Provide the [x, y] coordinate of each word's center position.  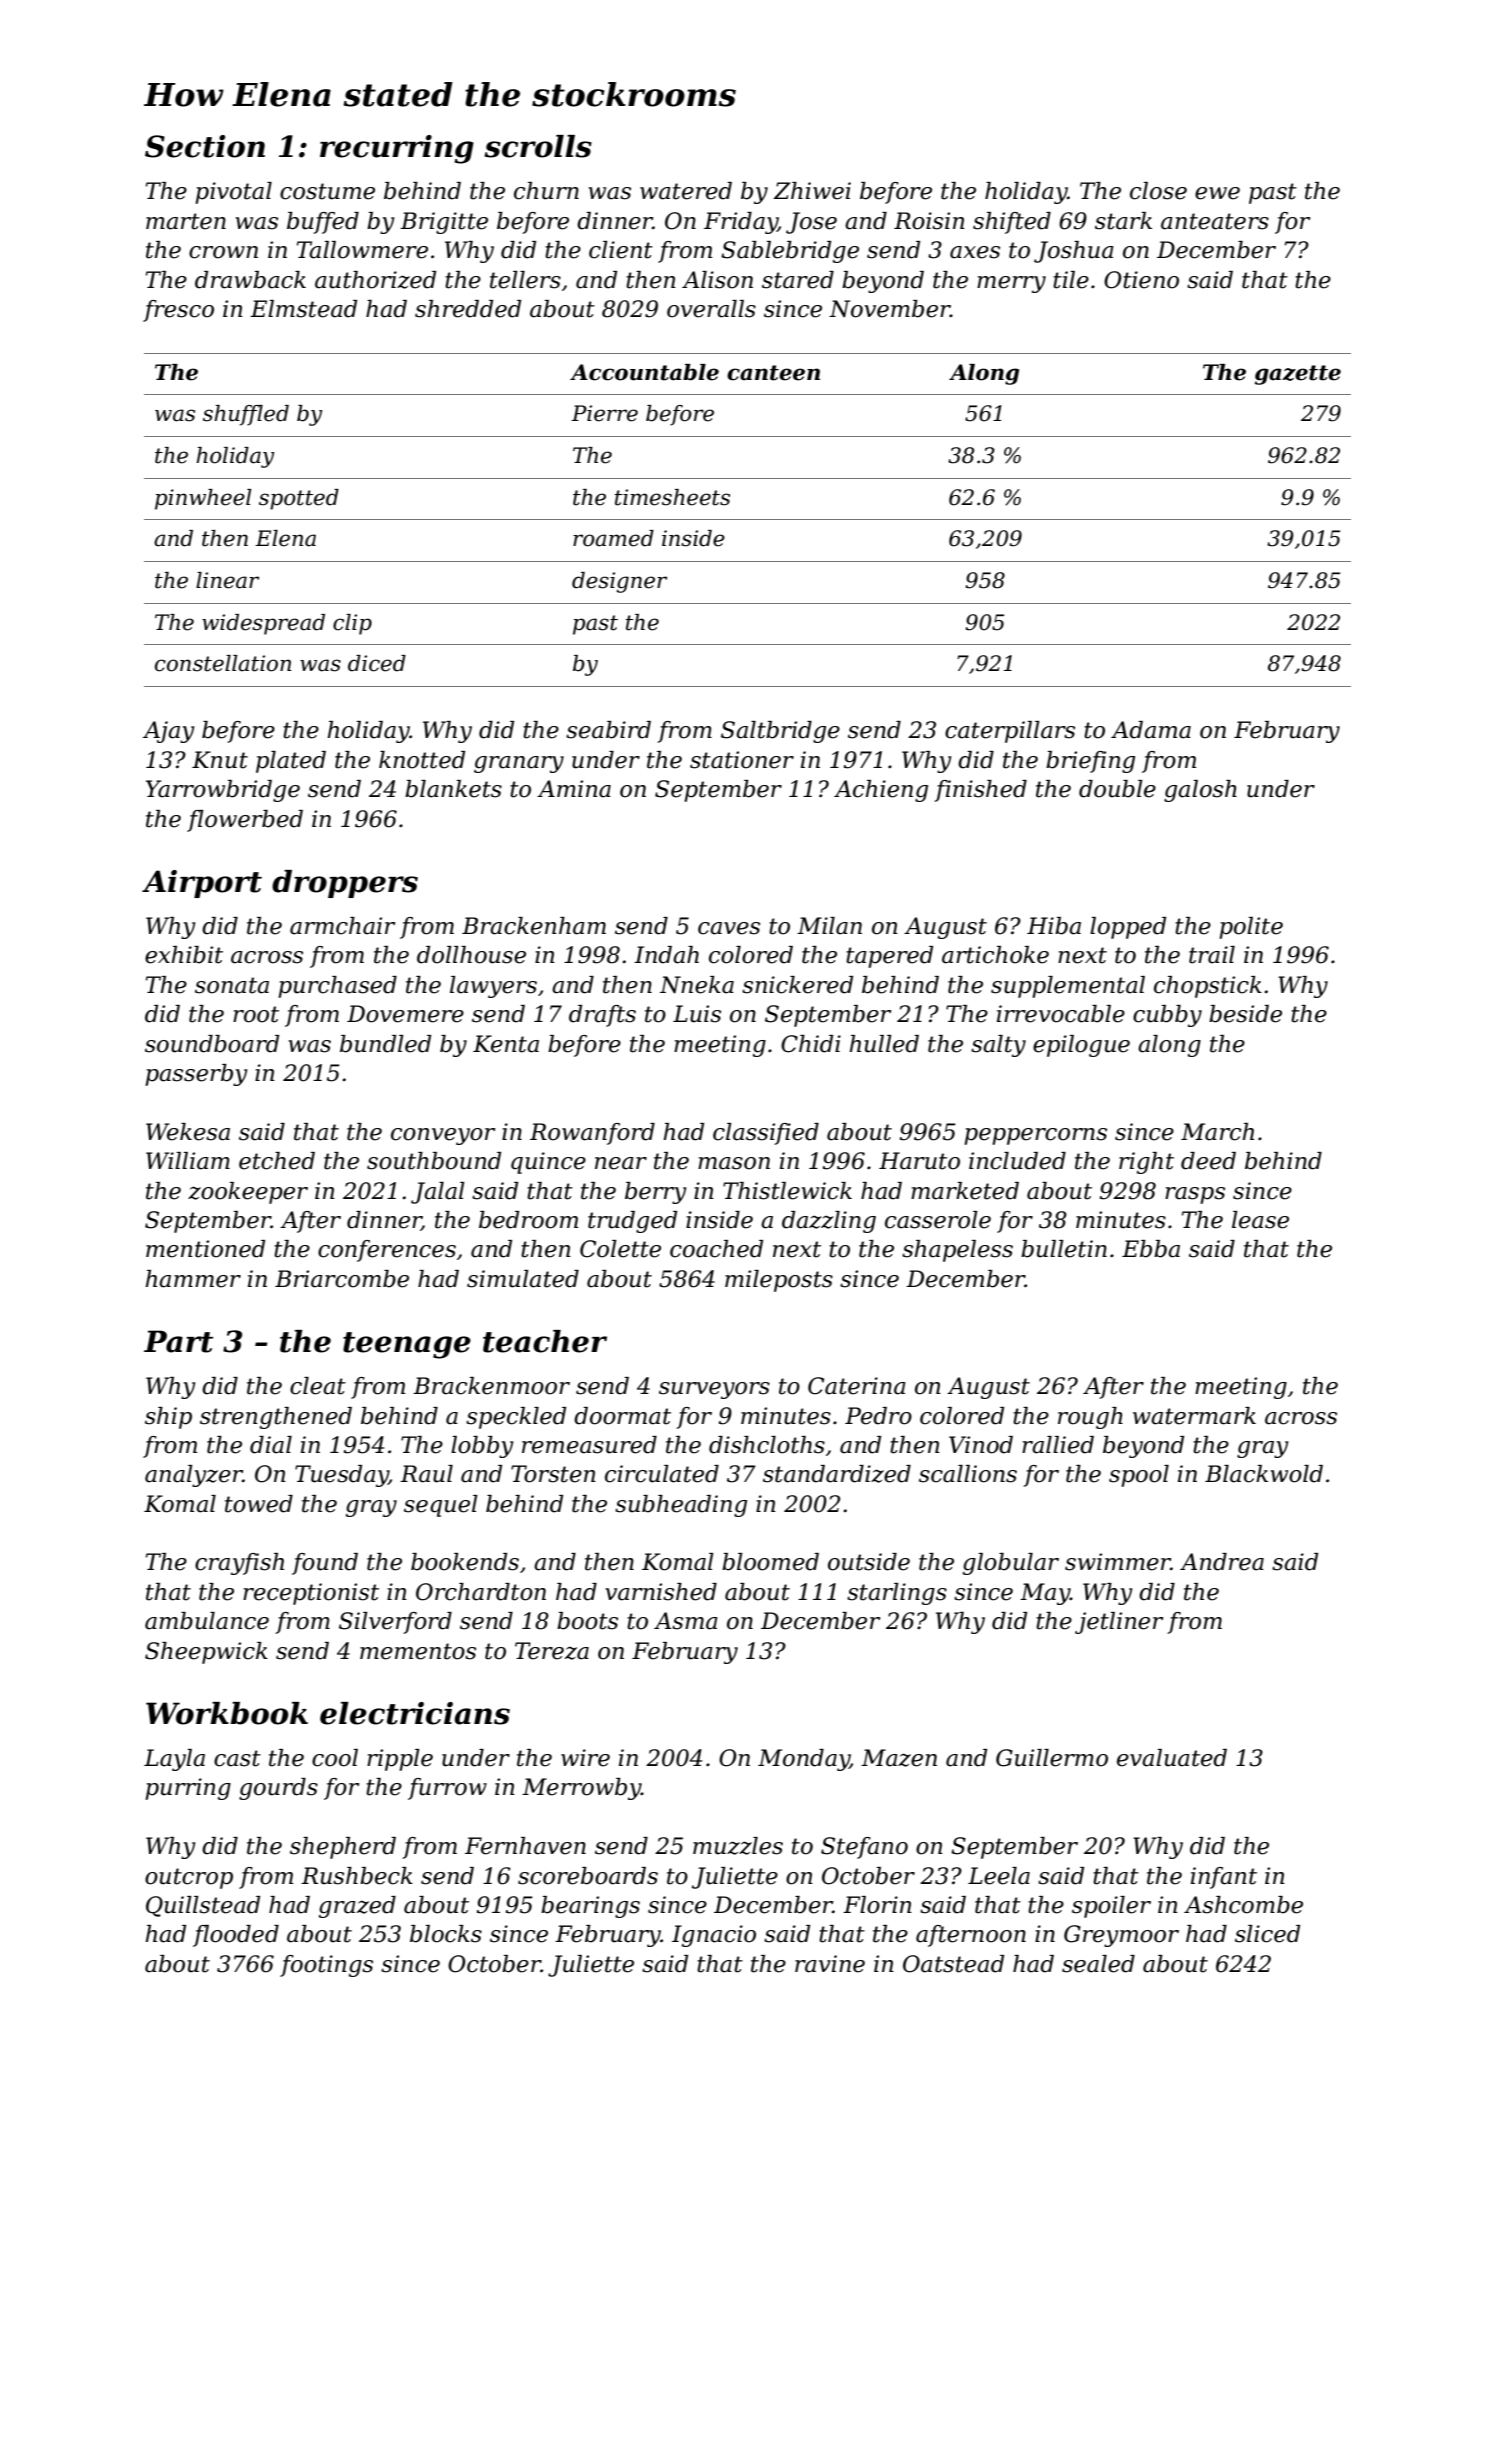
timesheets [672, 497]
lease [1260, 1220]
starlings [897, 1594]
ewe [1217, 193]
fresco [178, 311]
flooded [236, 1936]
